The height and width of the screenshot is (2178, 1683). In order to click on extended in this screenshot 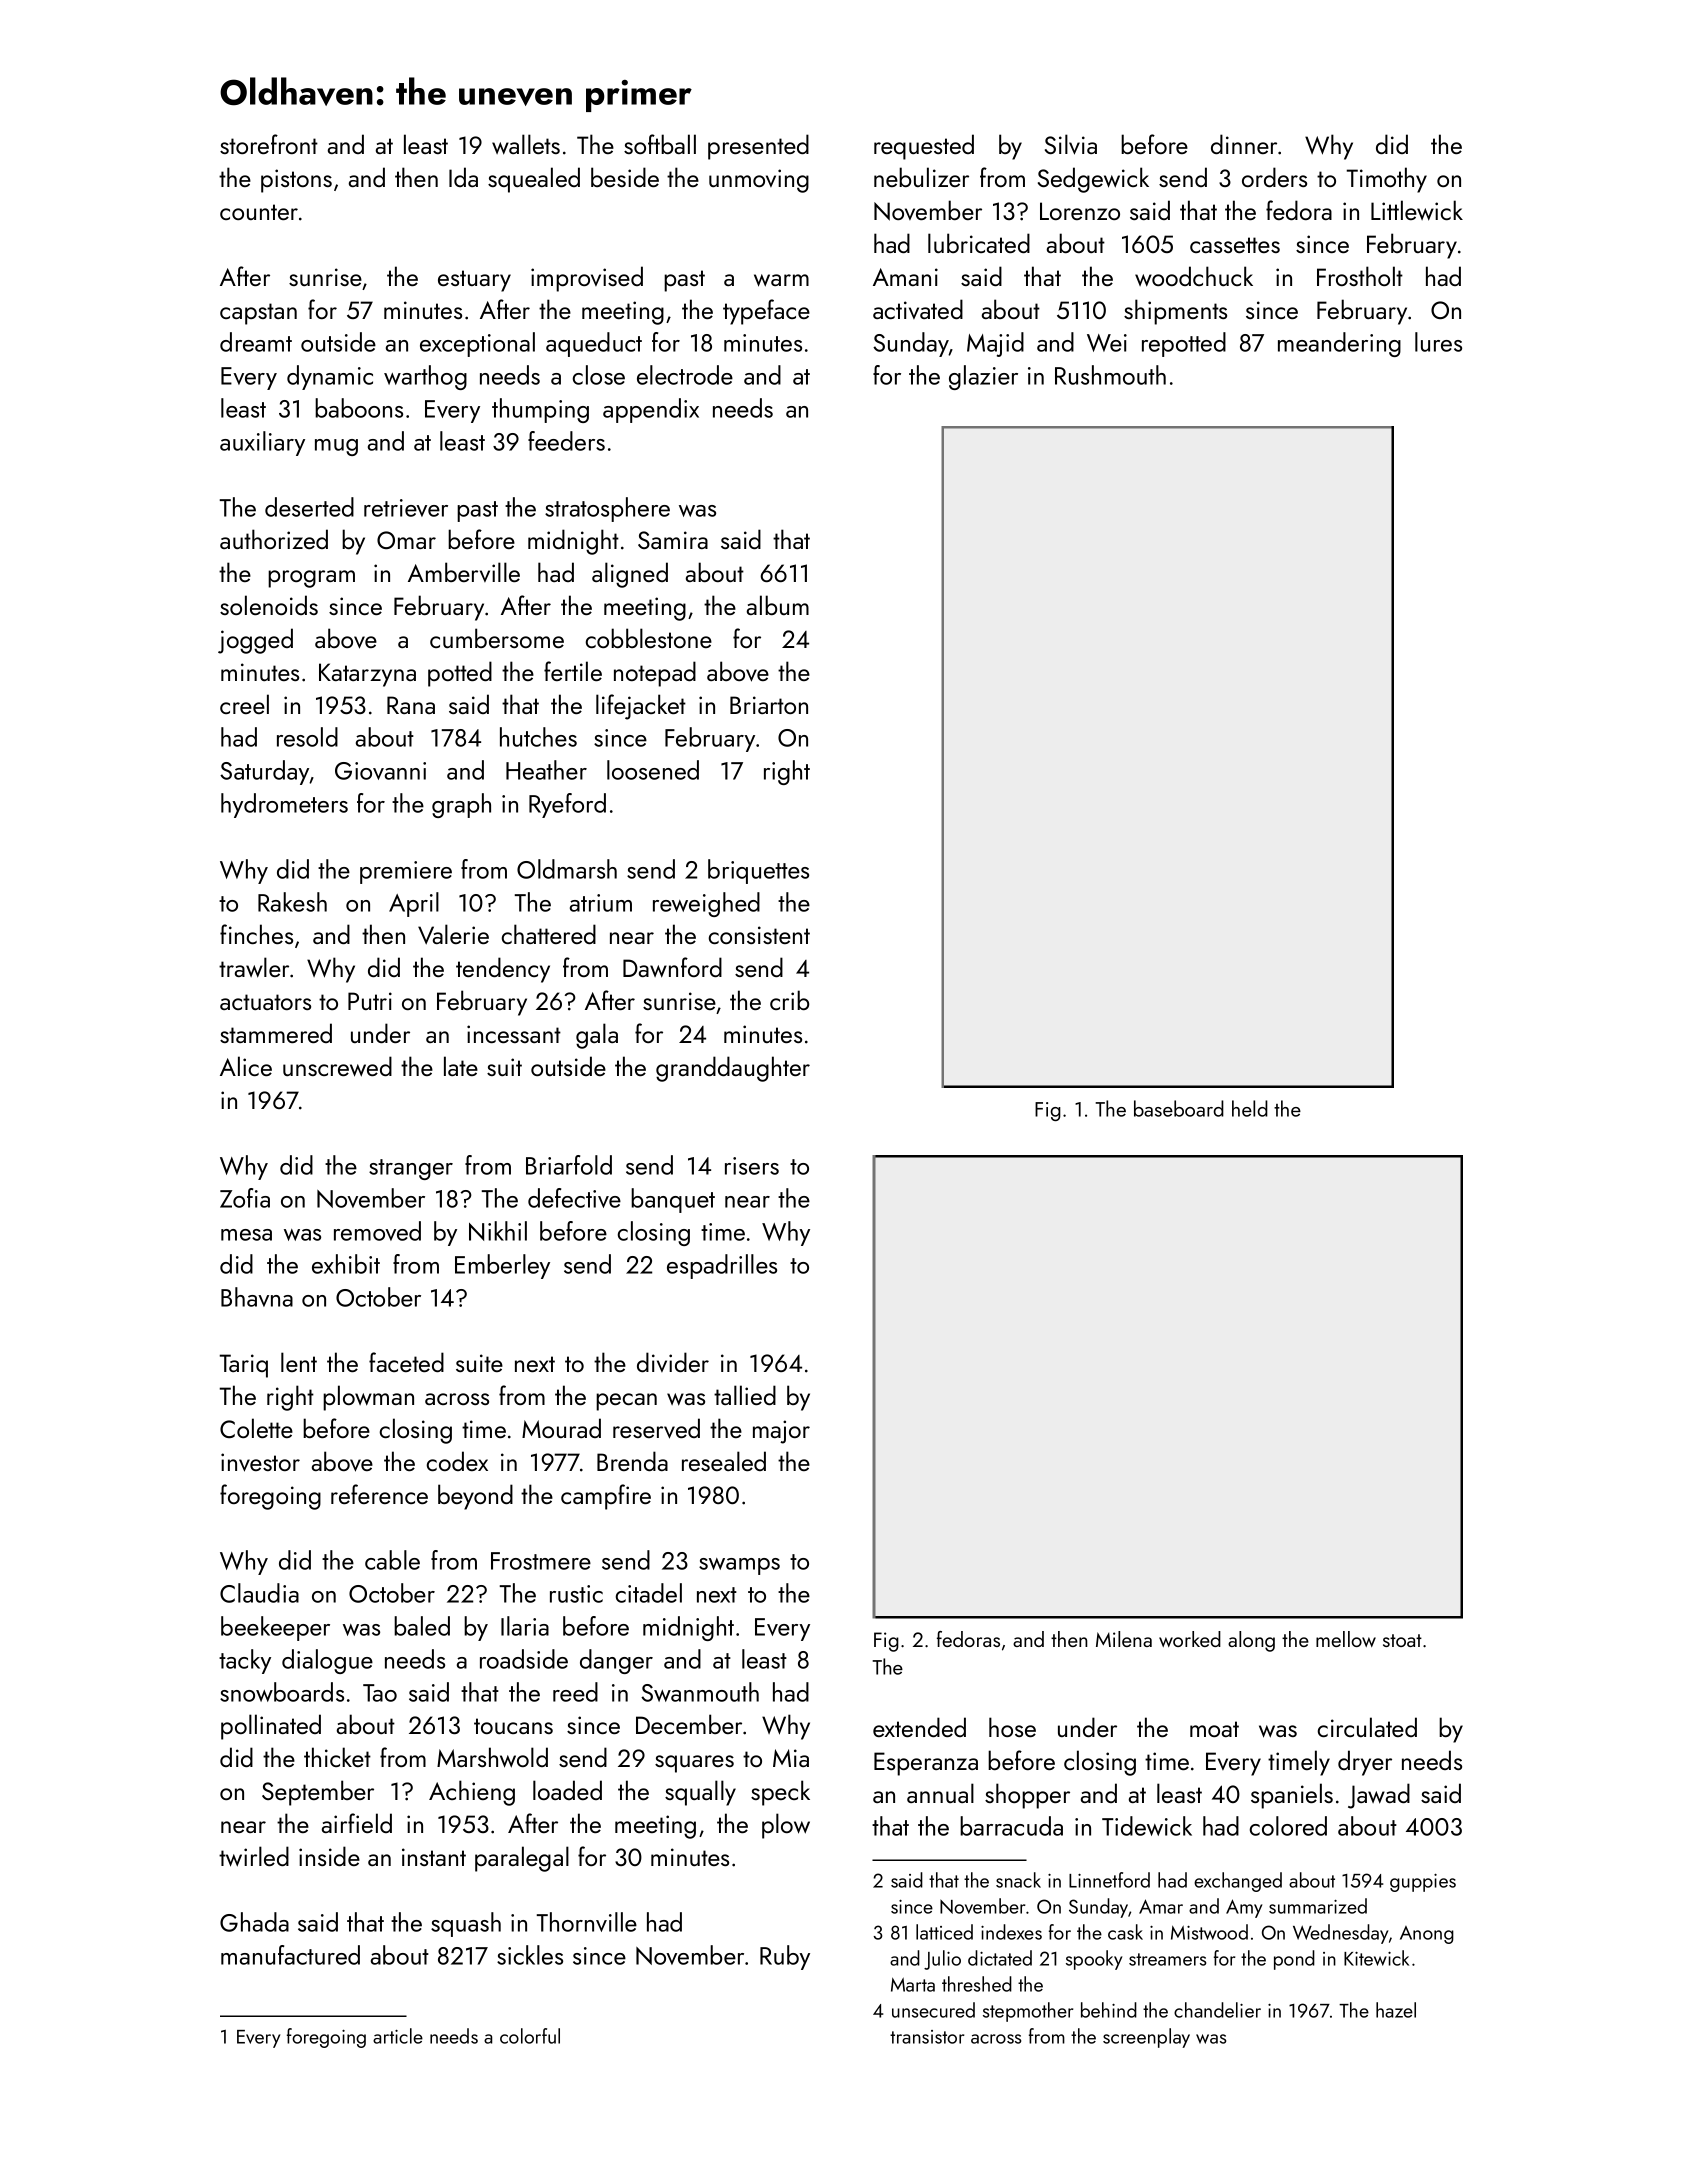, I will do `click(919, 1727)`.
